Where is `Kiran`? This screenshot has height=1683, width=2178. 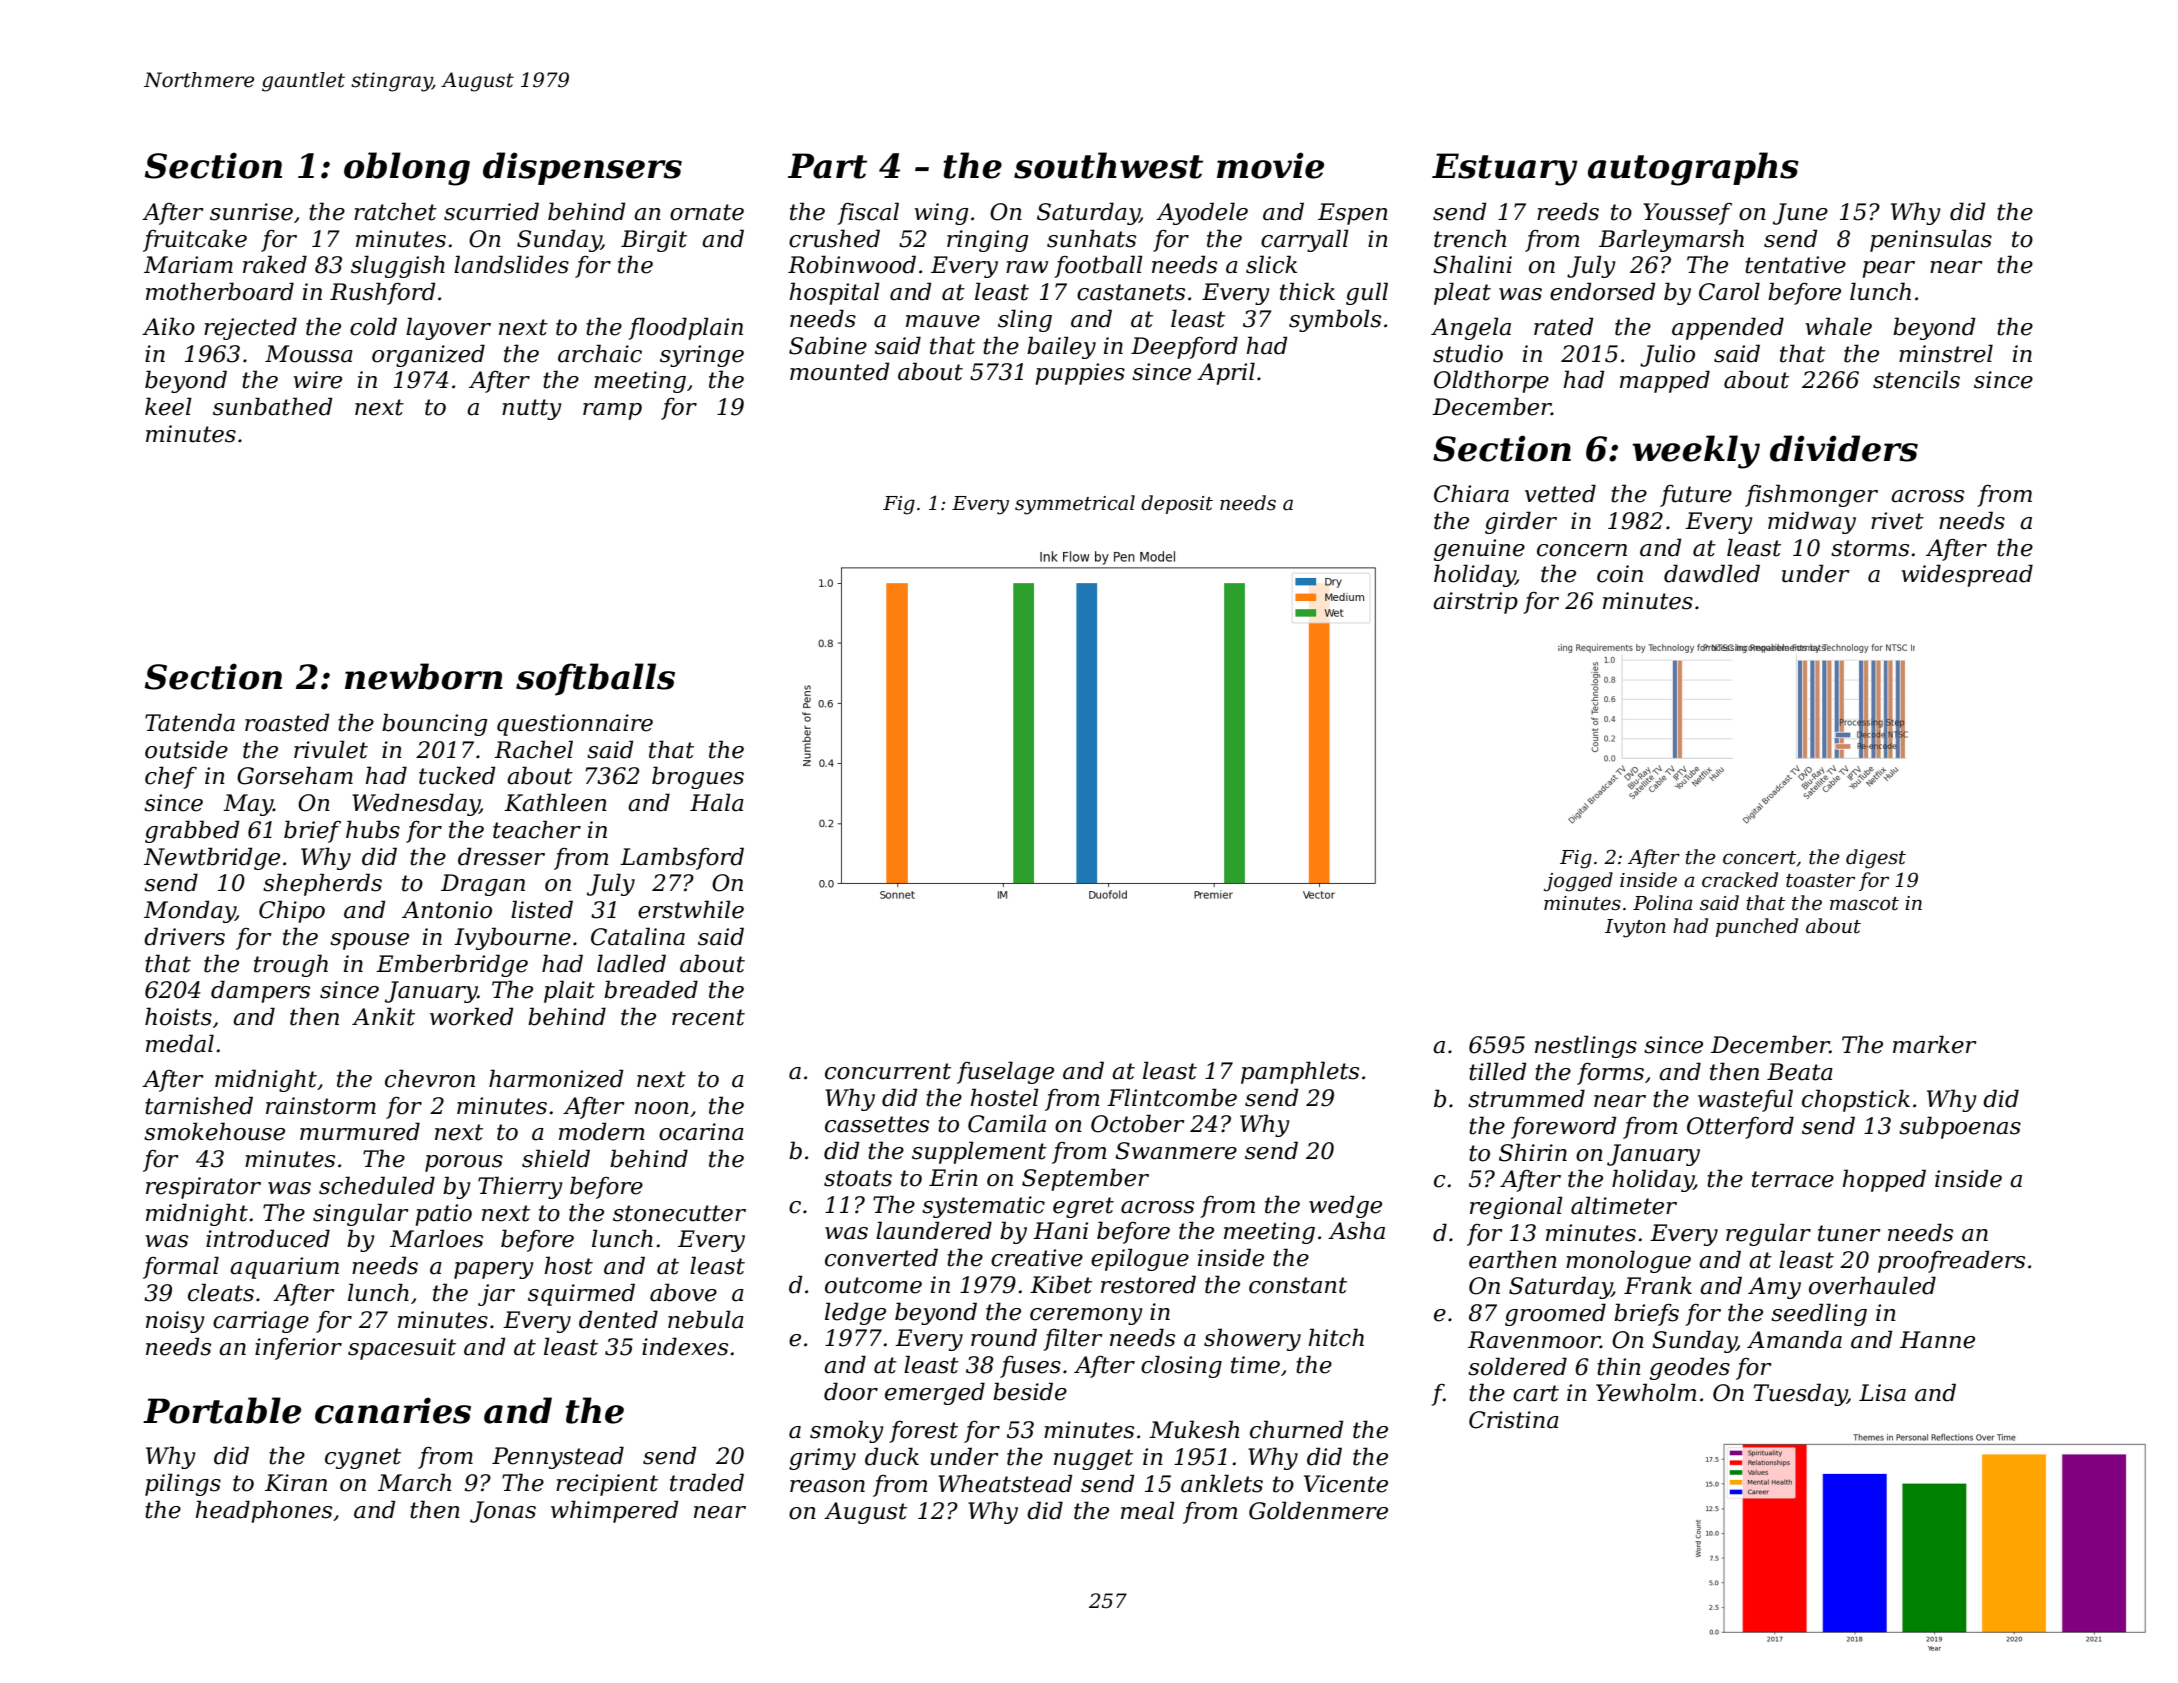 Kiran is located at coordinates (296, 1483).
